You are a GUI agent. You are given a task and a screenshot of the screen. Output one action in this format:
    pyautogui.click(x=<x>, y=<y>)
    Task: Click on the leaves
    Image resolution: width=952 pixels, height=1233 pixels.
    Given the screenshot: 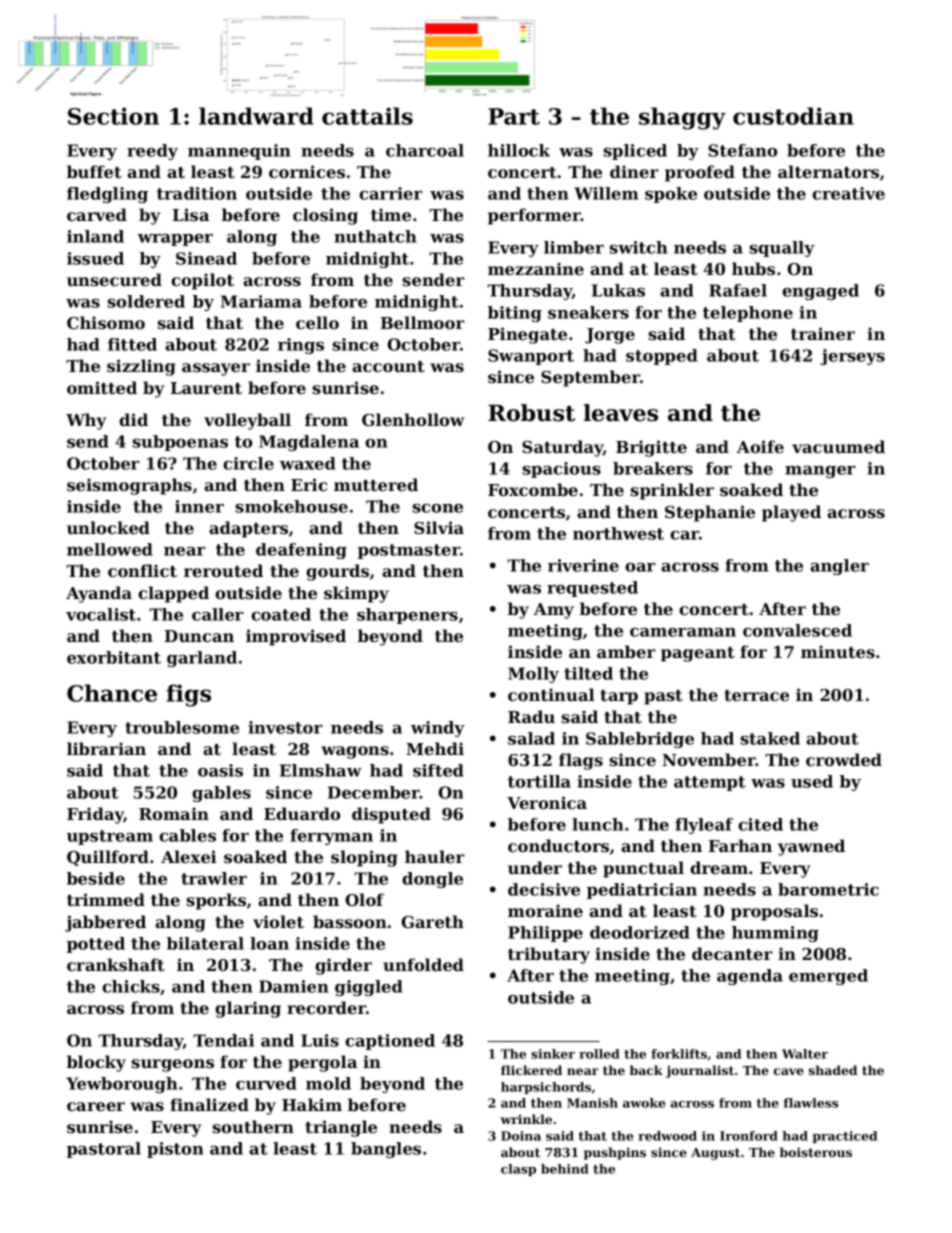 What is the action you would take?
    pyautogui.click(x=621, y=413)
